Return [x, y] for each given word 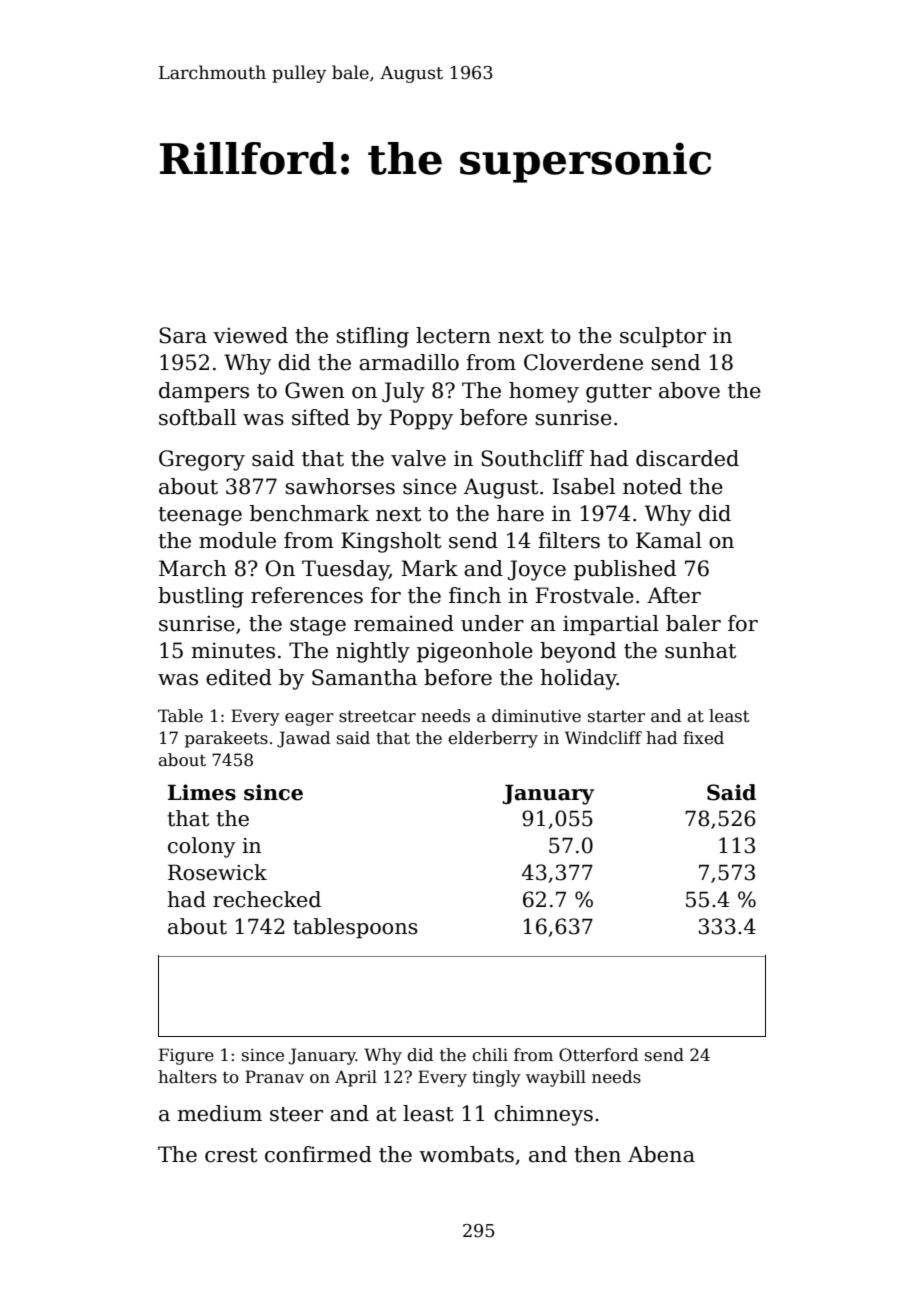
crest [231, 1155]
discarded [687, 458]
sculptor [663, 337]
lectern [453, 335]
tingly [496, 1078]
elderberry [493, 739]
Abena [661, 1154]
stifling [372, 337]
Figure [186, 1056]
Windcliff [603, 738]
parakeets [226, 739]
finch [475, 595]
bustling [201, 597]
